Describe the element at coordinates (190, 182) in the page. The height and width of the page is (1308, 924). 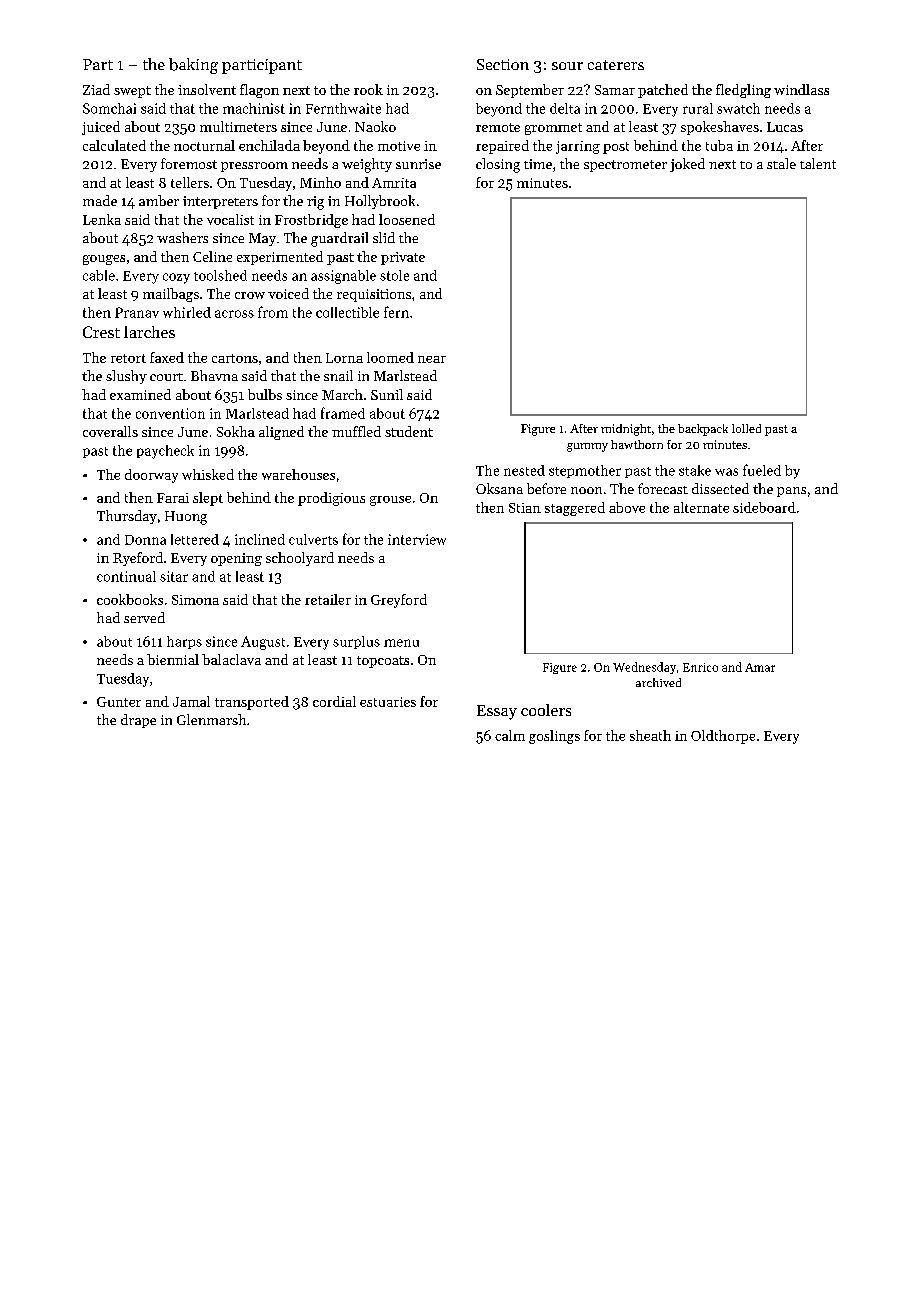
I see `tellers` at that location.
